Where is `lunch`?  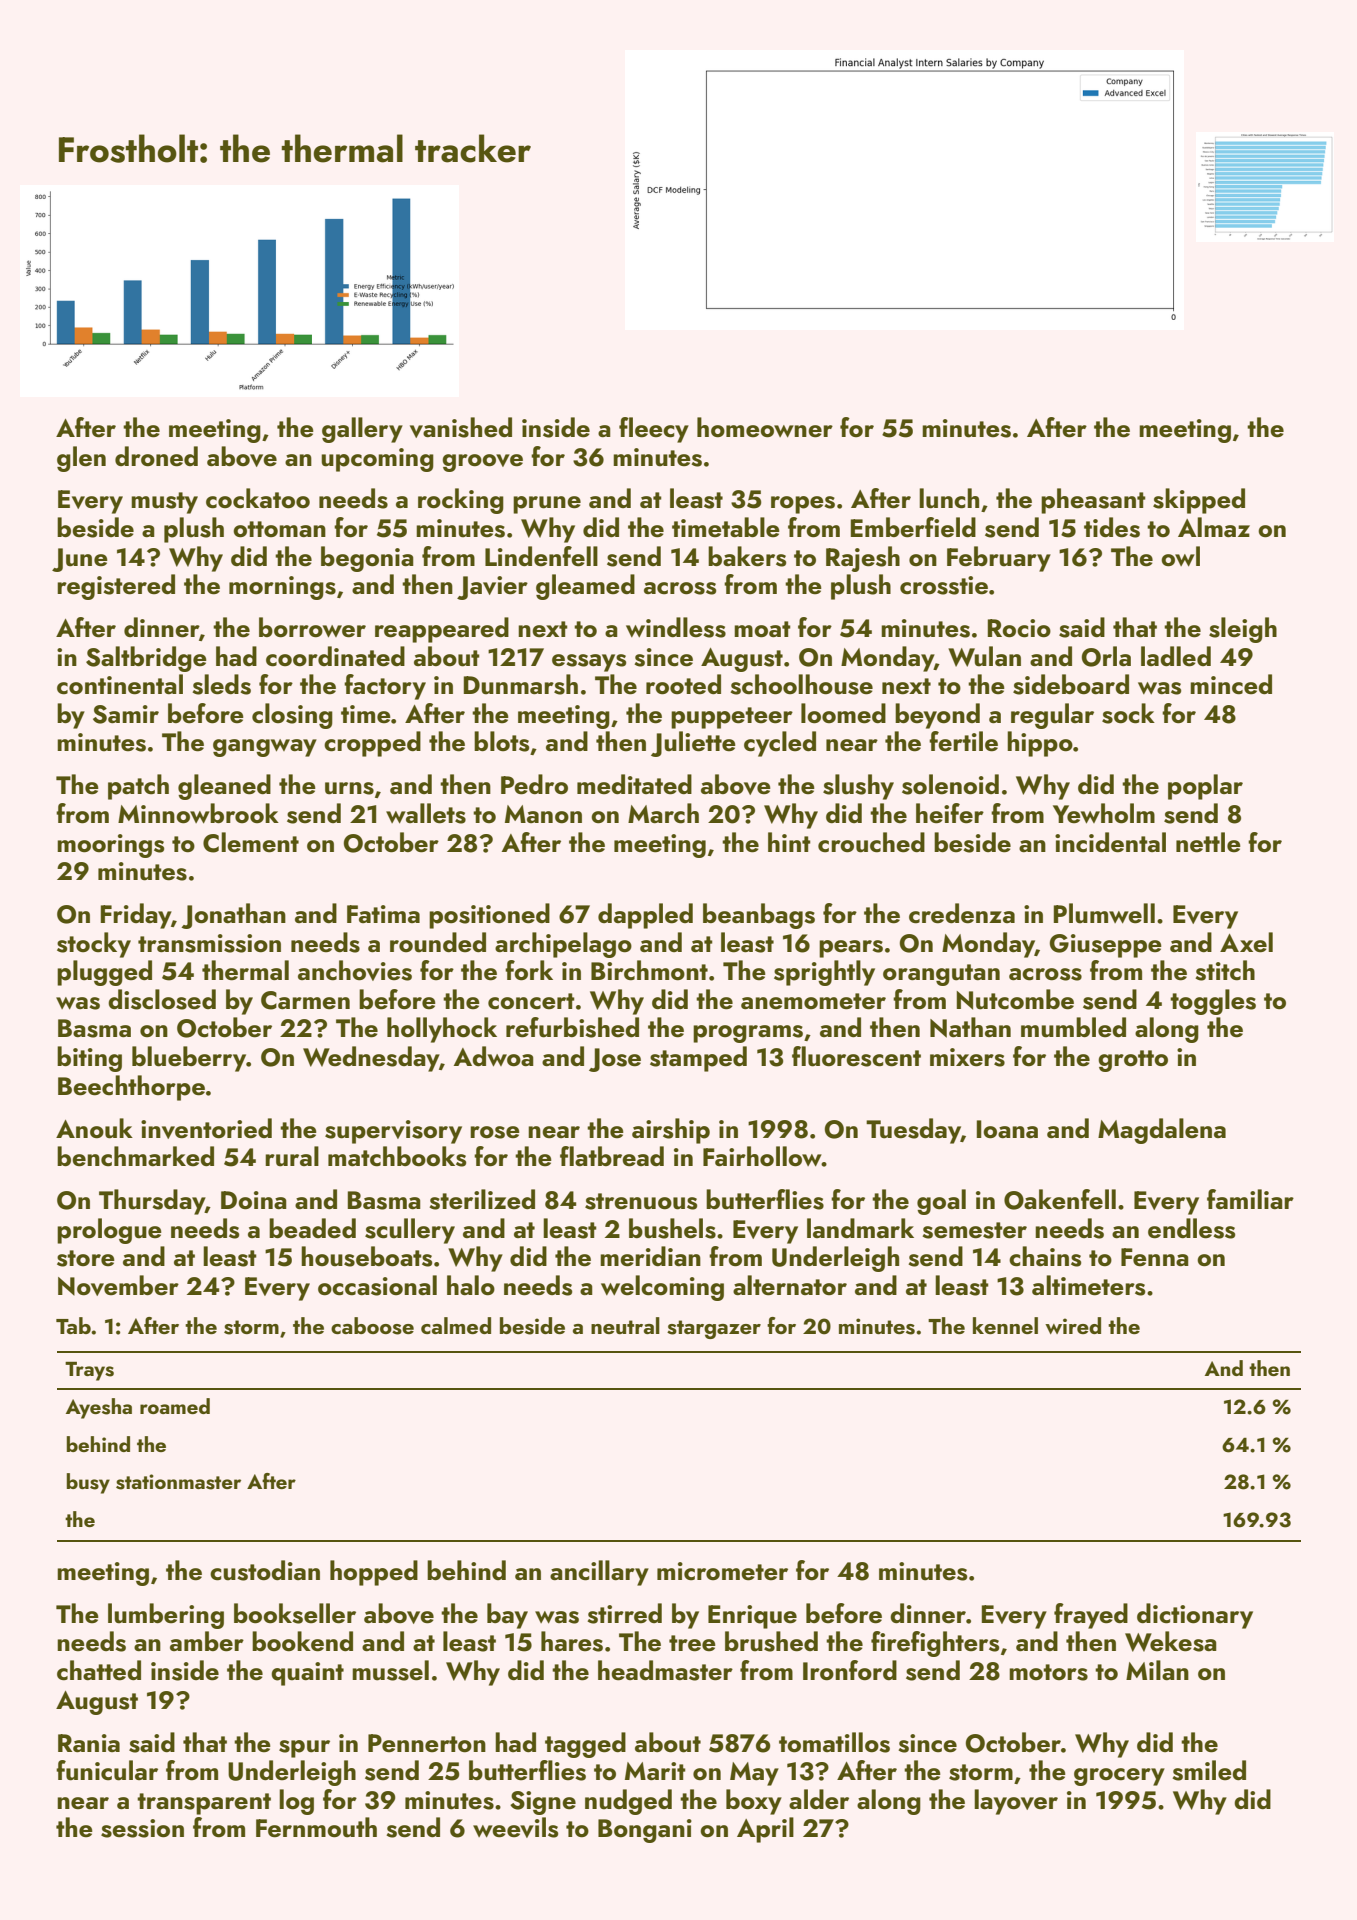
lunch is located at coordinates (949, 498).
